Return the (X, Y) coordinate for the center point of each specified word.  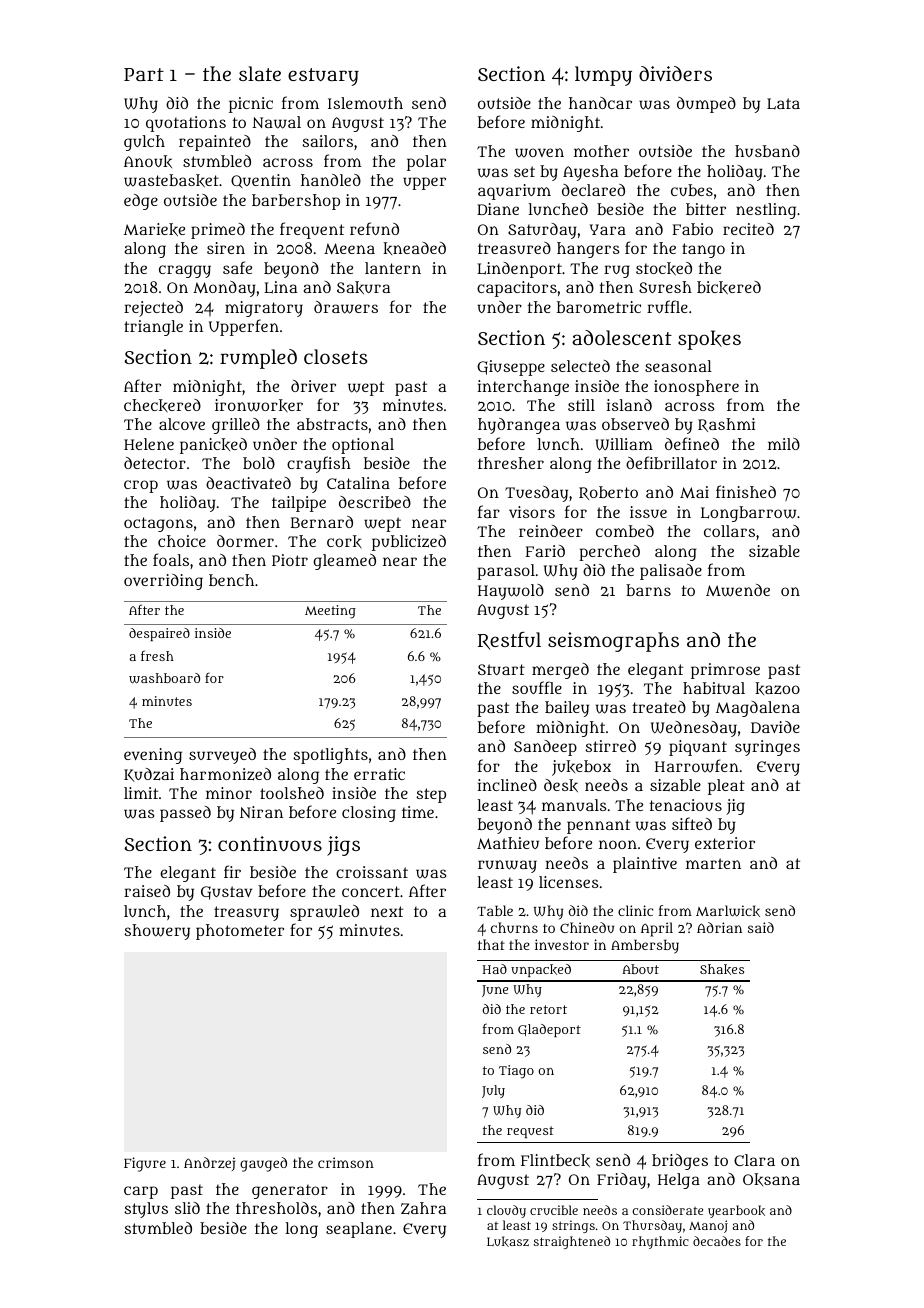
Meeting (330, 612)
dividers (675, 74)
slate (260, 73)
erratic (379, 774)
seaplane (359, 1230)
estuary (323, 77)
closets (336, 356)
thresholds (276, 1208)
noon (618, 844)
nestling (766, 211)
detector (155, 463)
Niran (261, 812)
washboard (164, 678)
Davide (775, 727)
